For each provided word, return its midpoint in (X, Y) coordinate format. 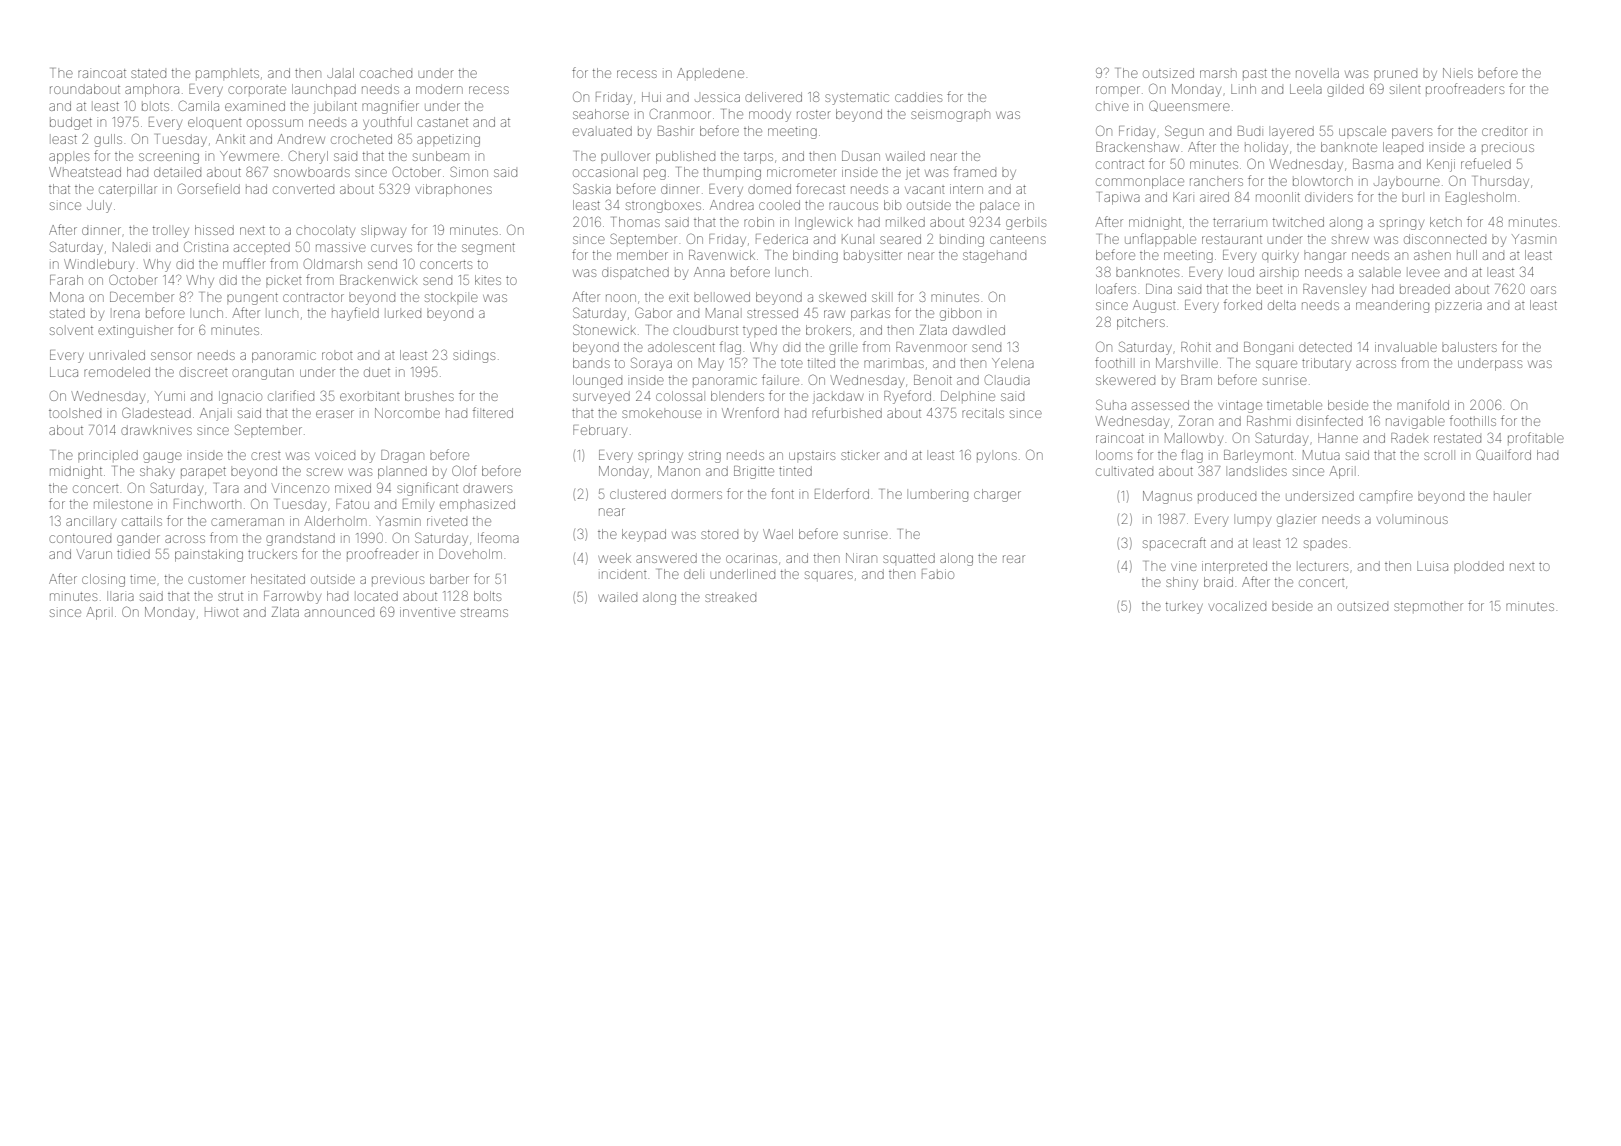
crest (266, 456)
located (377, 596)
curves (391, 248)
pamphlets (227, 74)
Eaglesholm (1481, 198)
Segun (1184, 132)
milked (905, 222)
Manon (679, 471)
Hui (651, 97)
